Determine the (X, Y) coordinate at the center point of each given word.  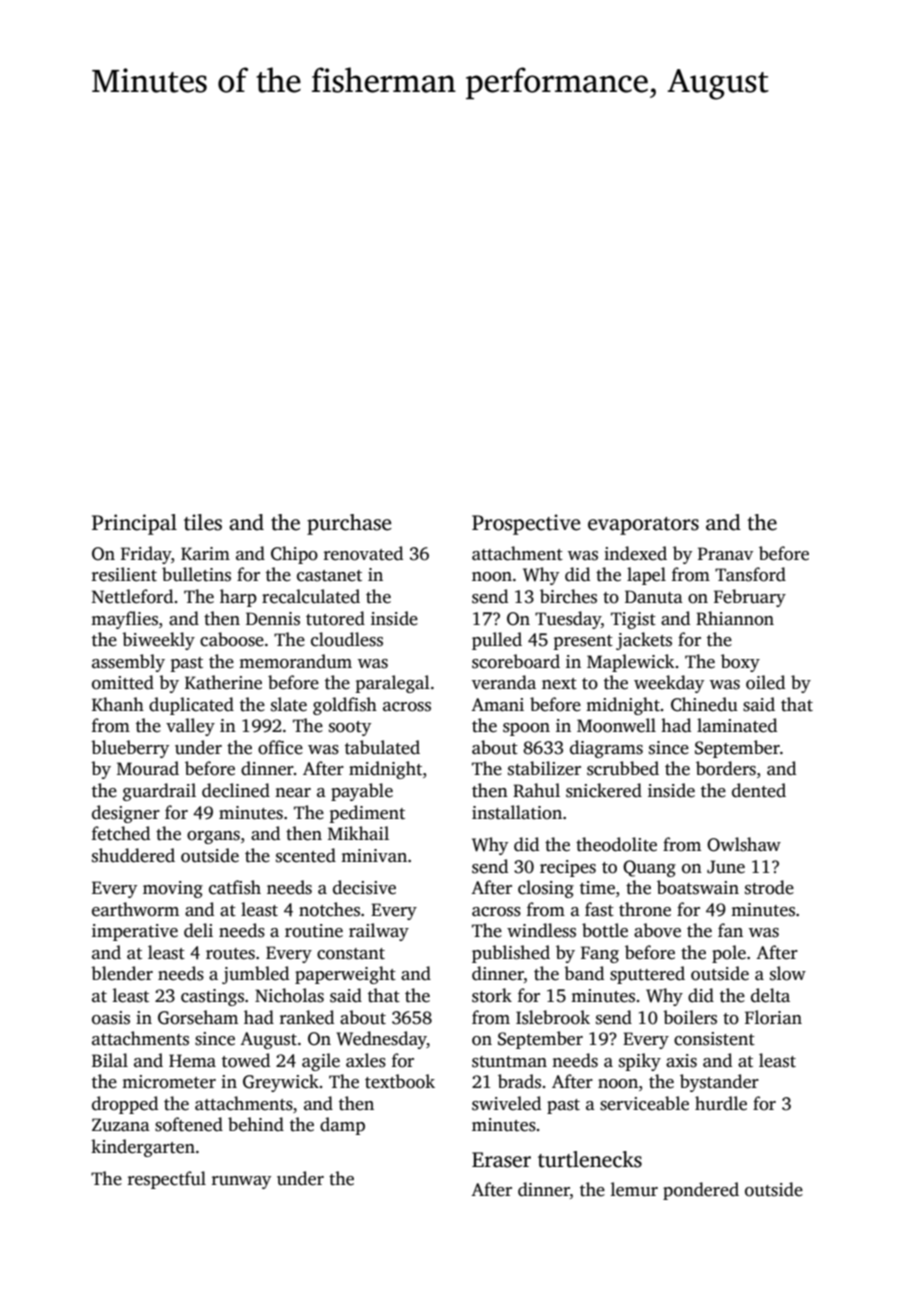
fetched (121, 833)
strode (769, 887)
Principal (134, 524)
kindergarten (143, 1148)
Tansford (750, 574)
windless (541, 930)
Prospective (526, 524)
